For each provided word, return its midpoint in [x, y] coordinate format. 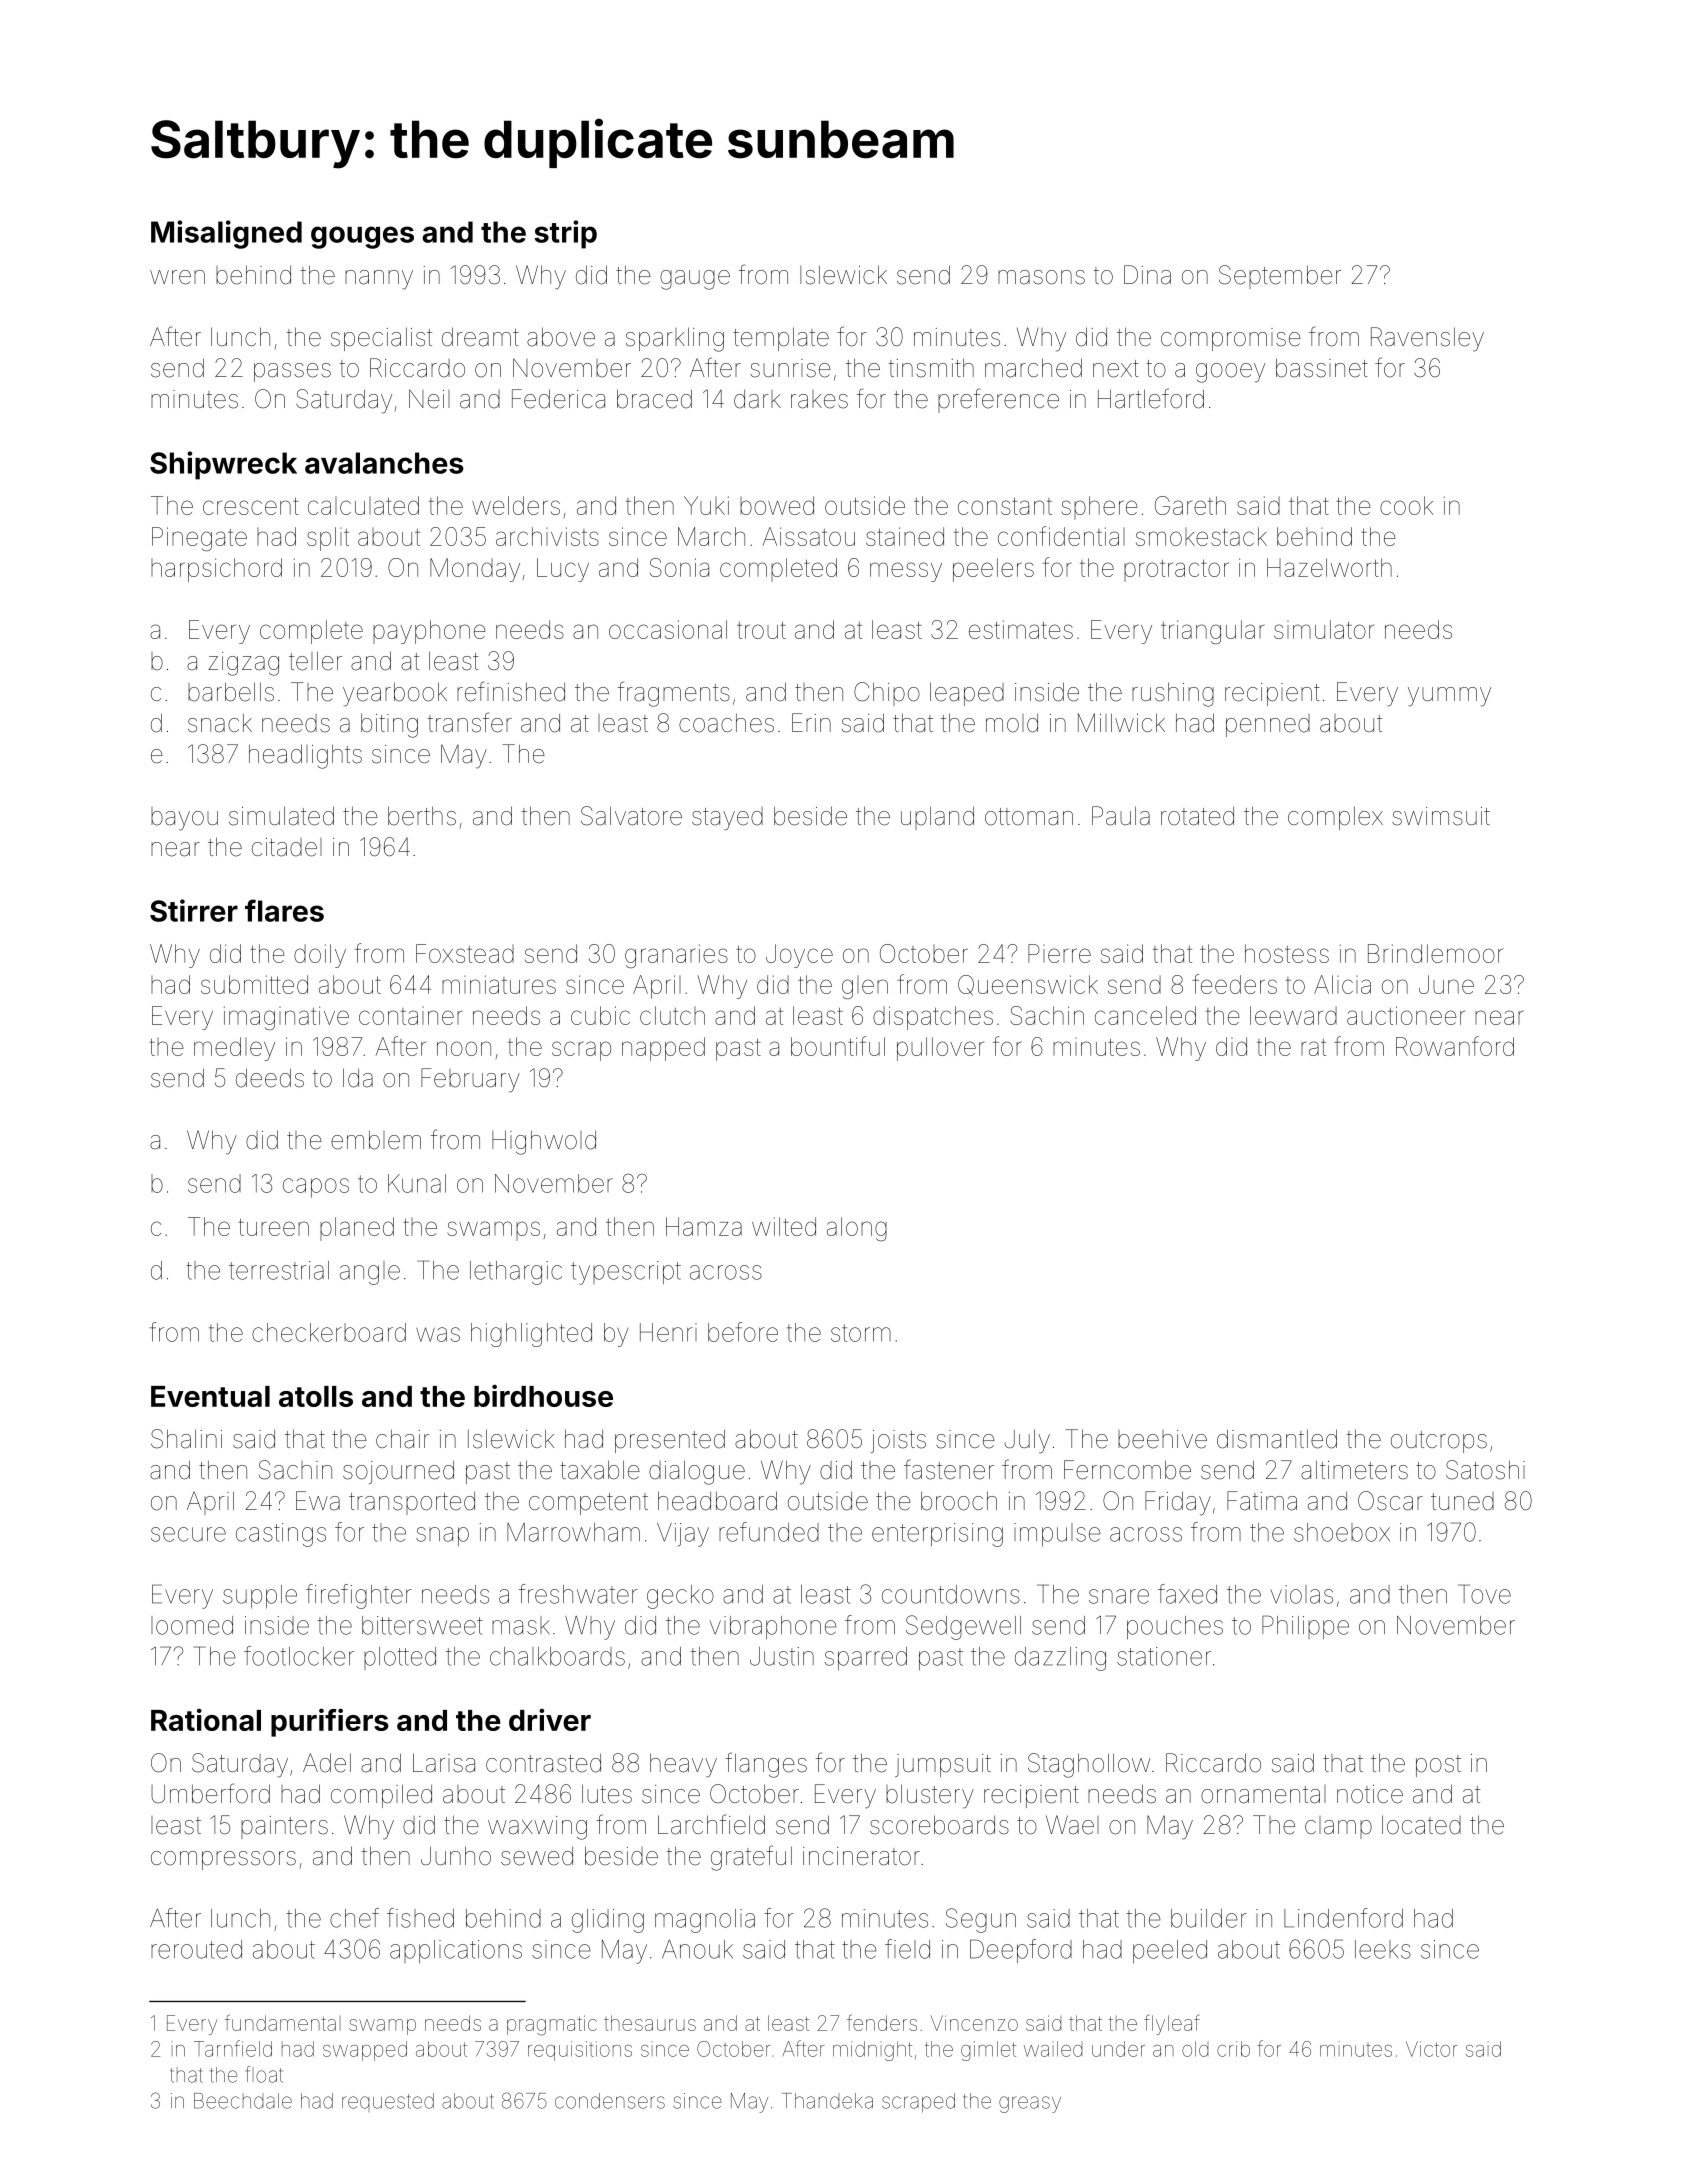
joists [898, 1441]
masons [1041, 277]
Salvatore [631, 816]
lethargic [516, 1273]
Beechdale [243, 2101]
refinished [511, 691]
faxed [1187, 1594]
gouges [362, 237]
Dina [1147, 275]
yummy [1449, 697]
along [857, 1229]
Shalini [186, 1439]
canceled [1145, 1015]
